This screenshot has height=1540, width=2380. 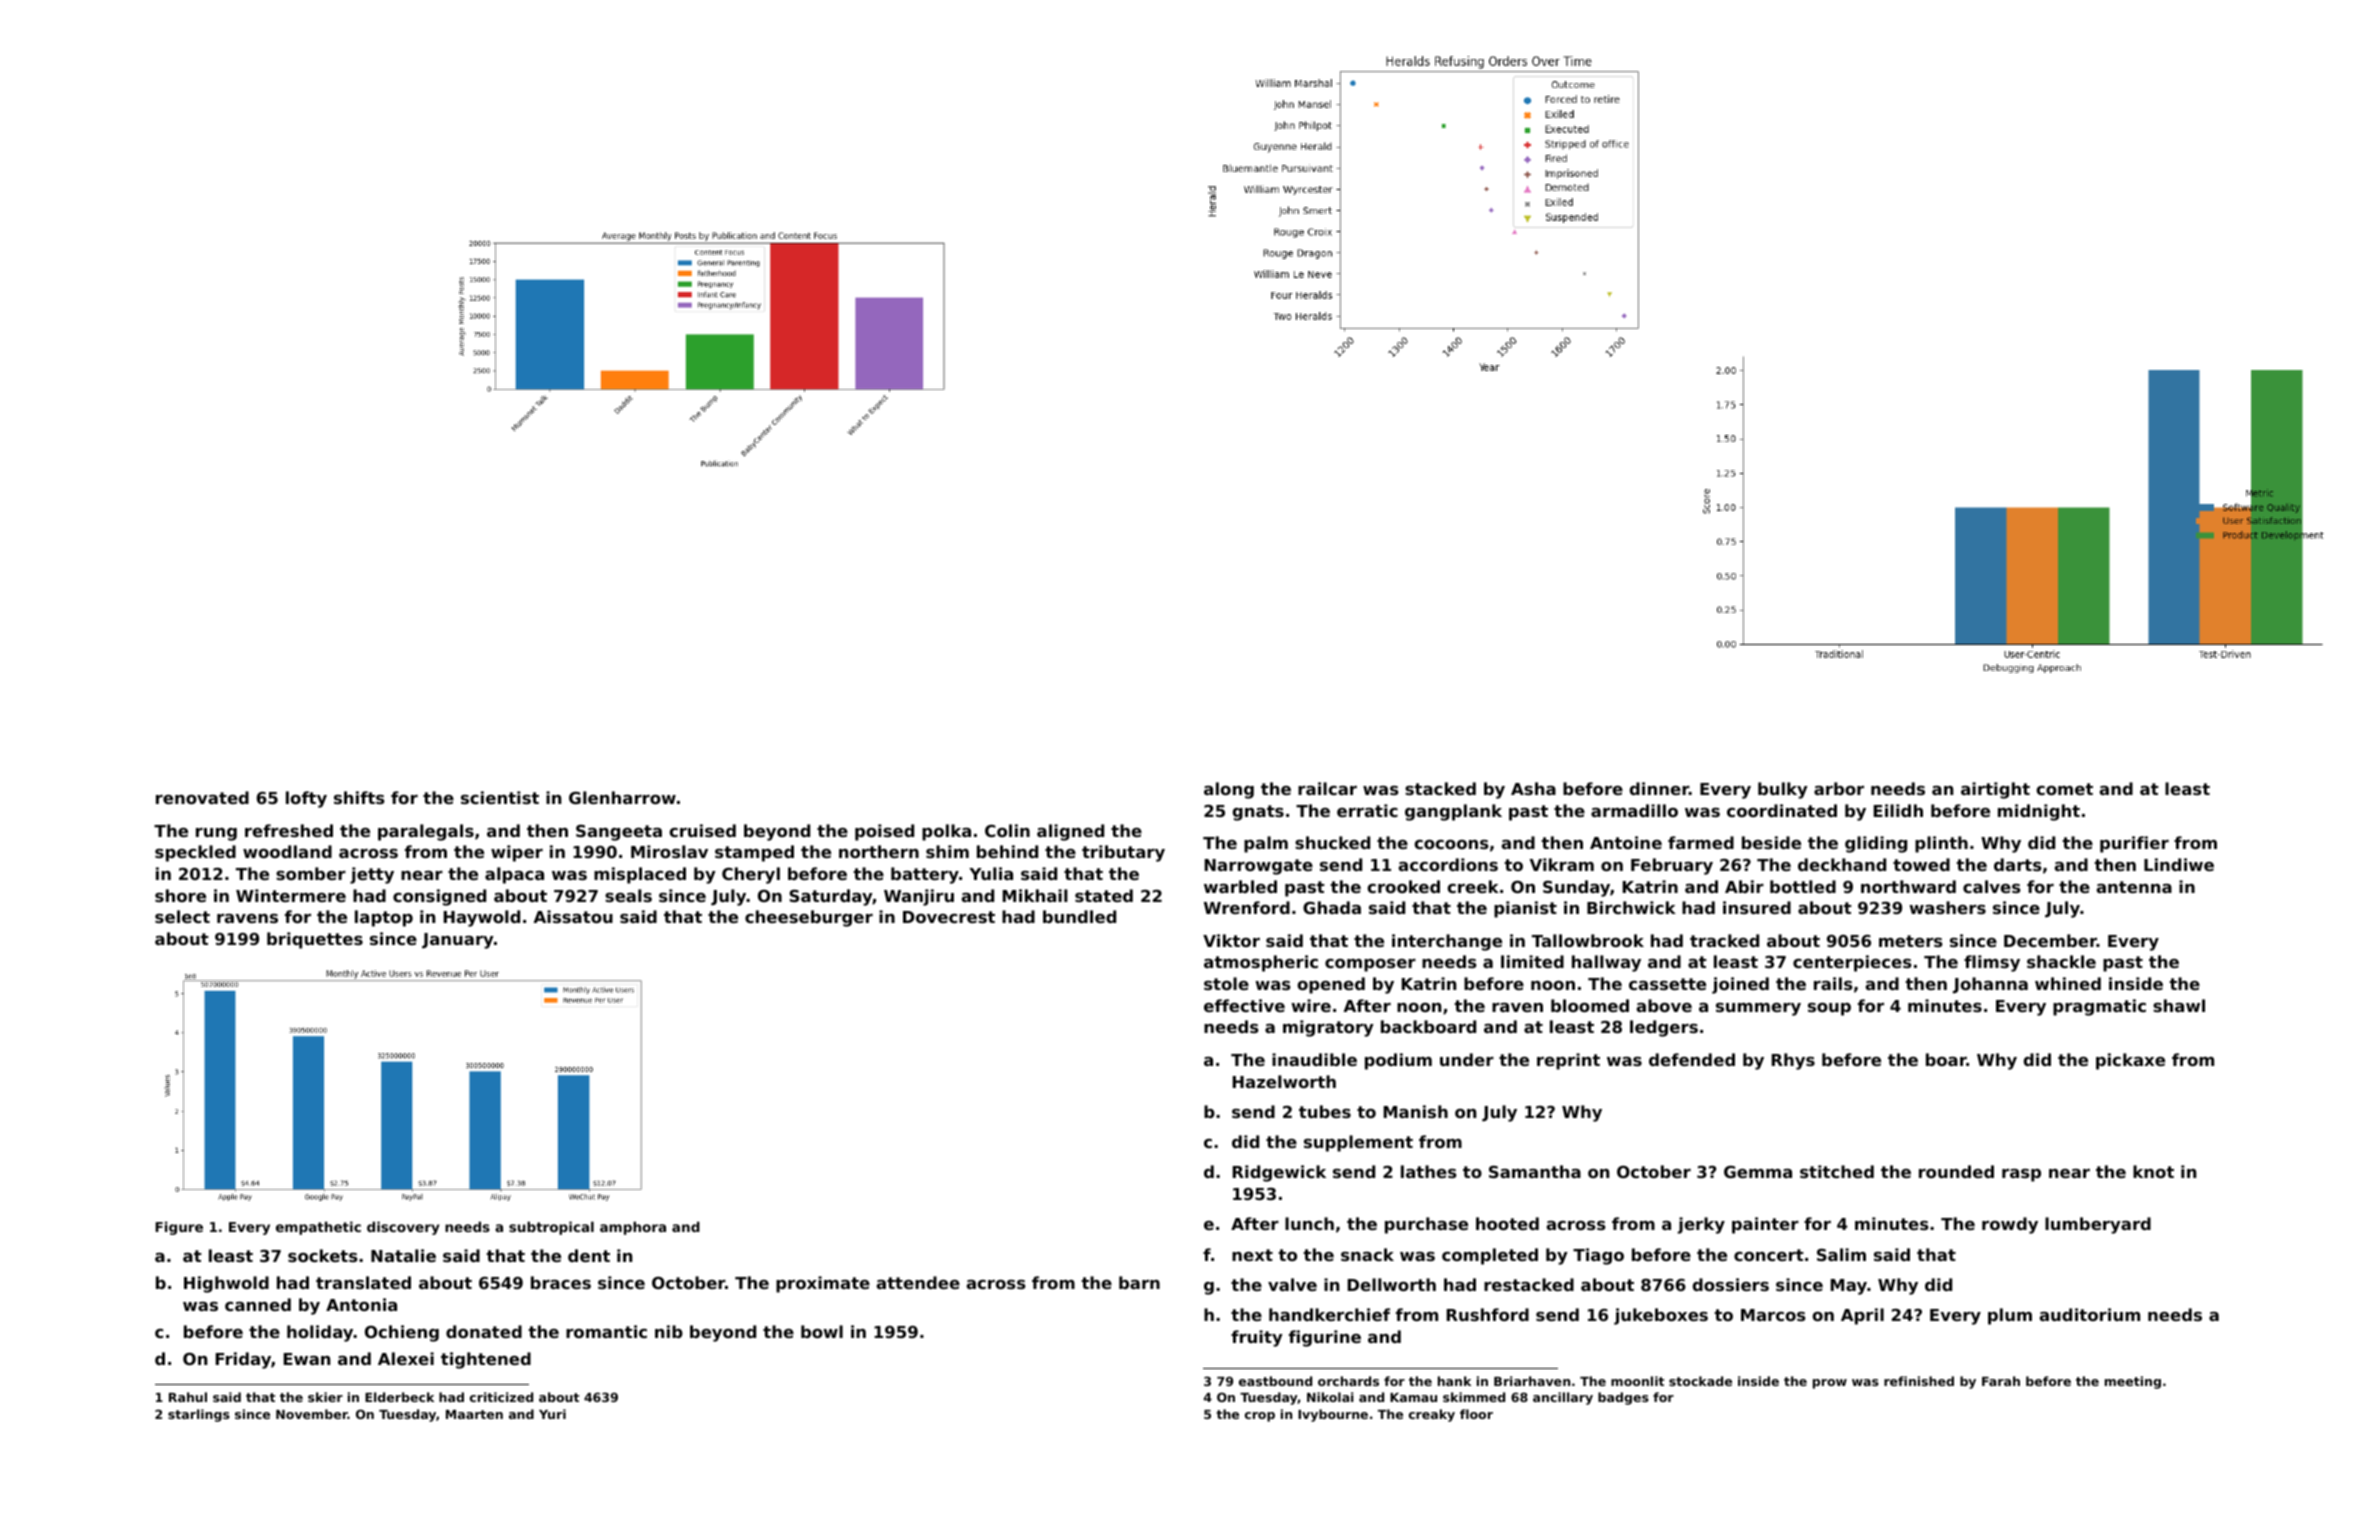 What do you see at coordinates (1244, 1005) in the screenshot?
I see `effective` at bounding box center [1244, 1005].
